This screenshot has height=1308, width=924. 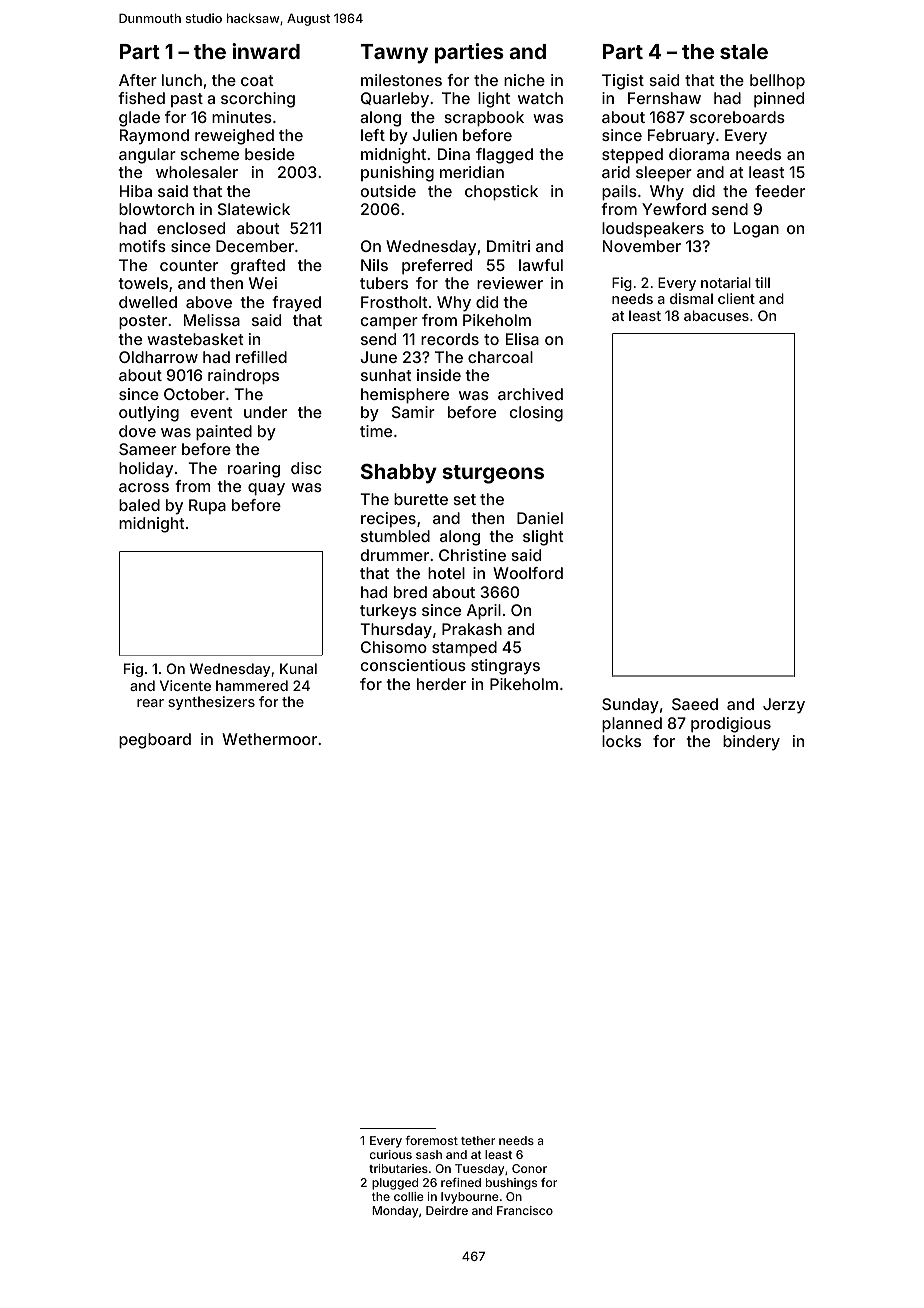 I want to click on Conor, so click(x=529, y=1168).
